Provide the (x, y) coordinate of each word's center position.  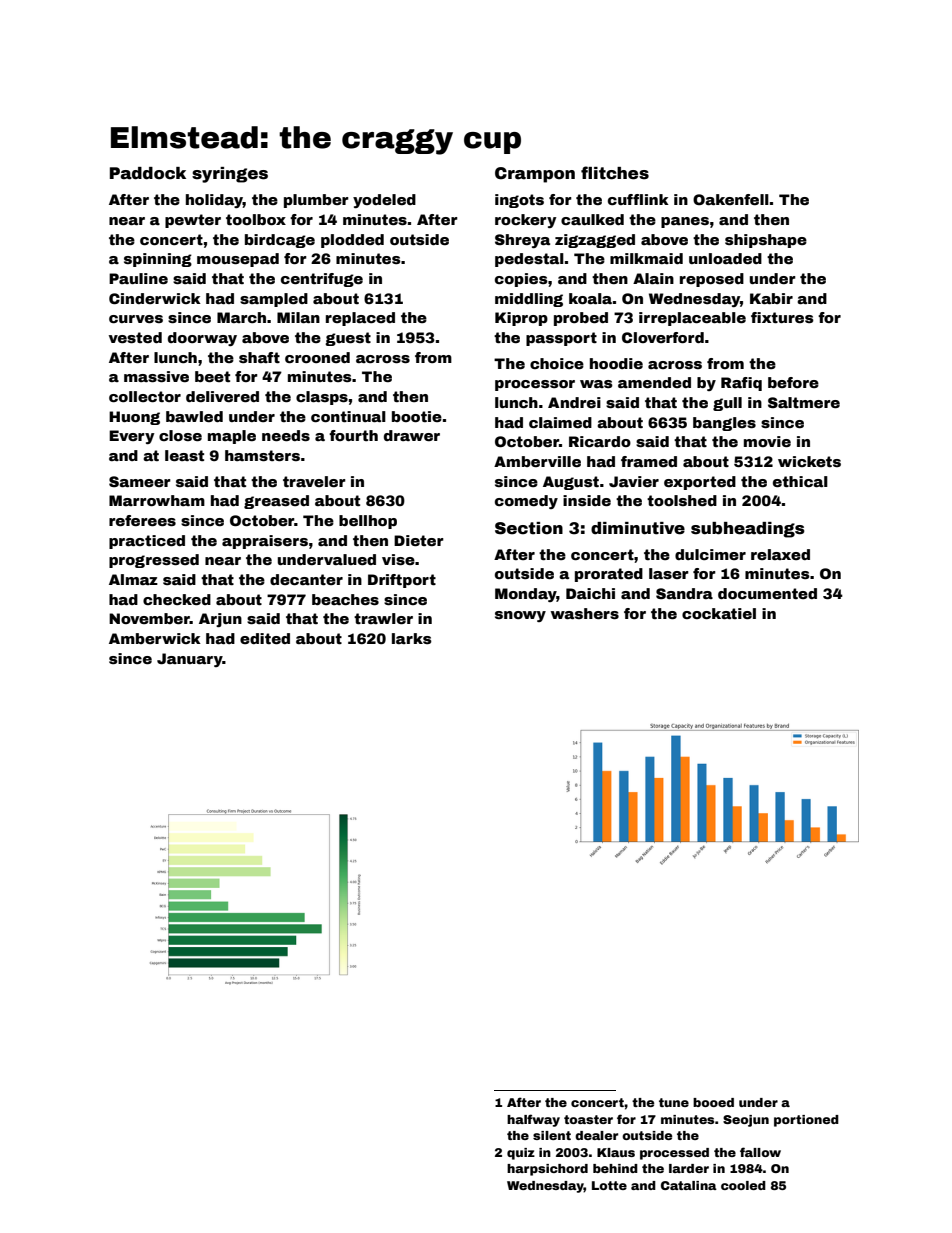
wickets (809, 461)
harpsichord (547, 1170)
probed (581, 319)
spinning (158, 260)
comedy (526, 502)
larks (412, 638)
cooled (743, 1185)
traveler (314, 481)
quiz (521, 1154)
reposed (712, 280)
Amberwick (155, 638)
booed (713, 1102)
